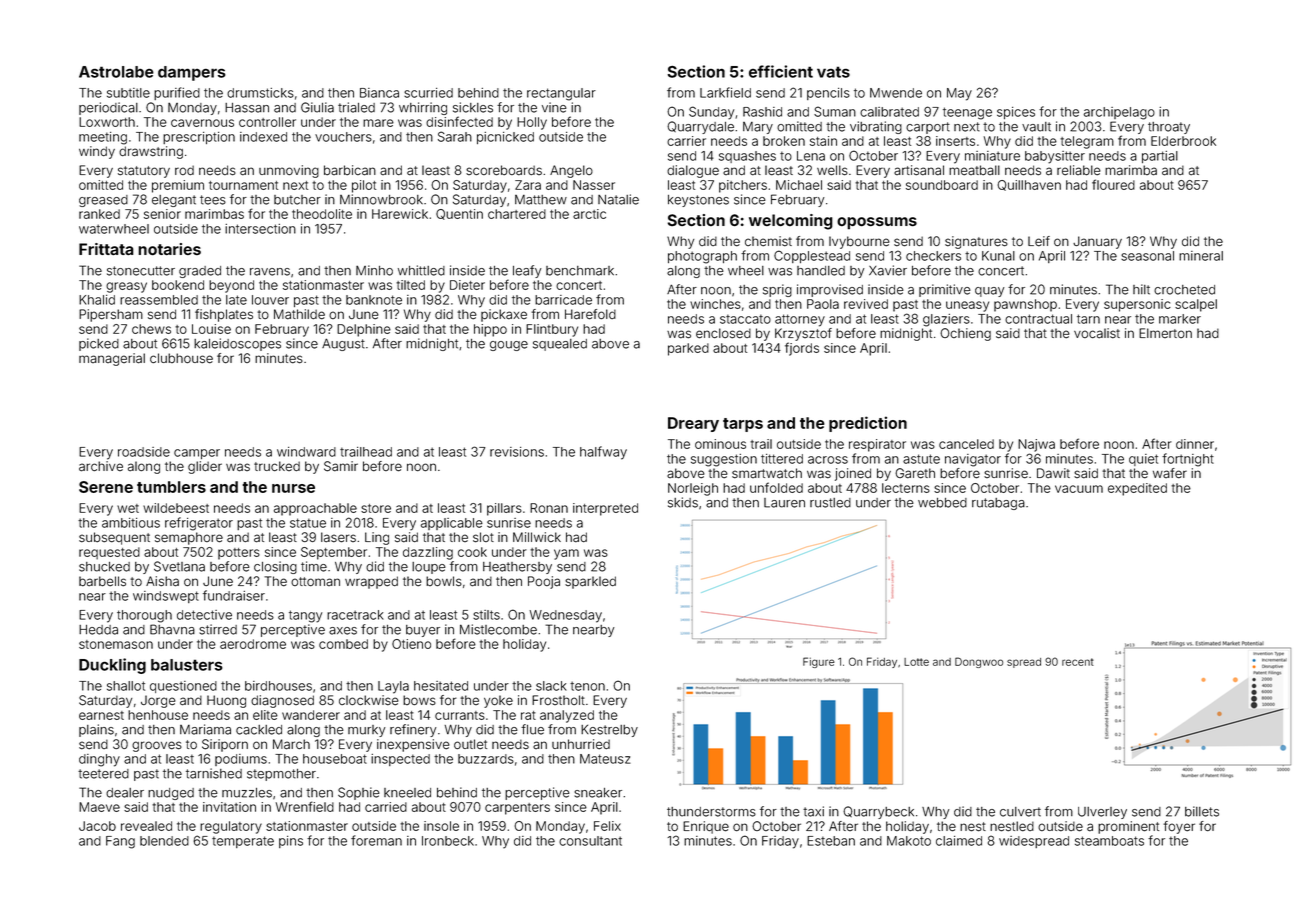  Describe the element at coordinates (819, 662) in the document. I see `Figure` at that location.
